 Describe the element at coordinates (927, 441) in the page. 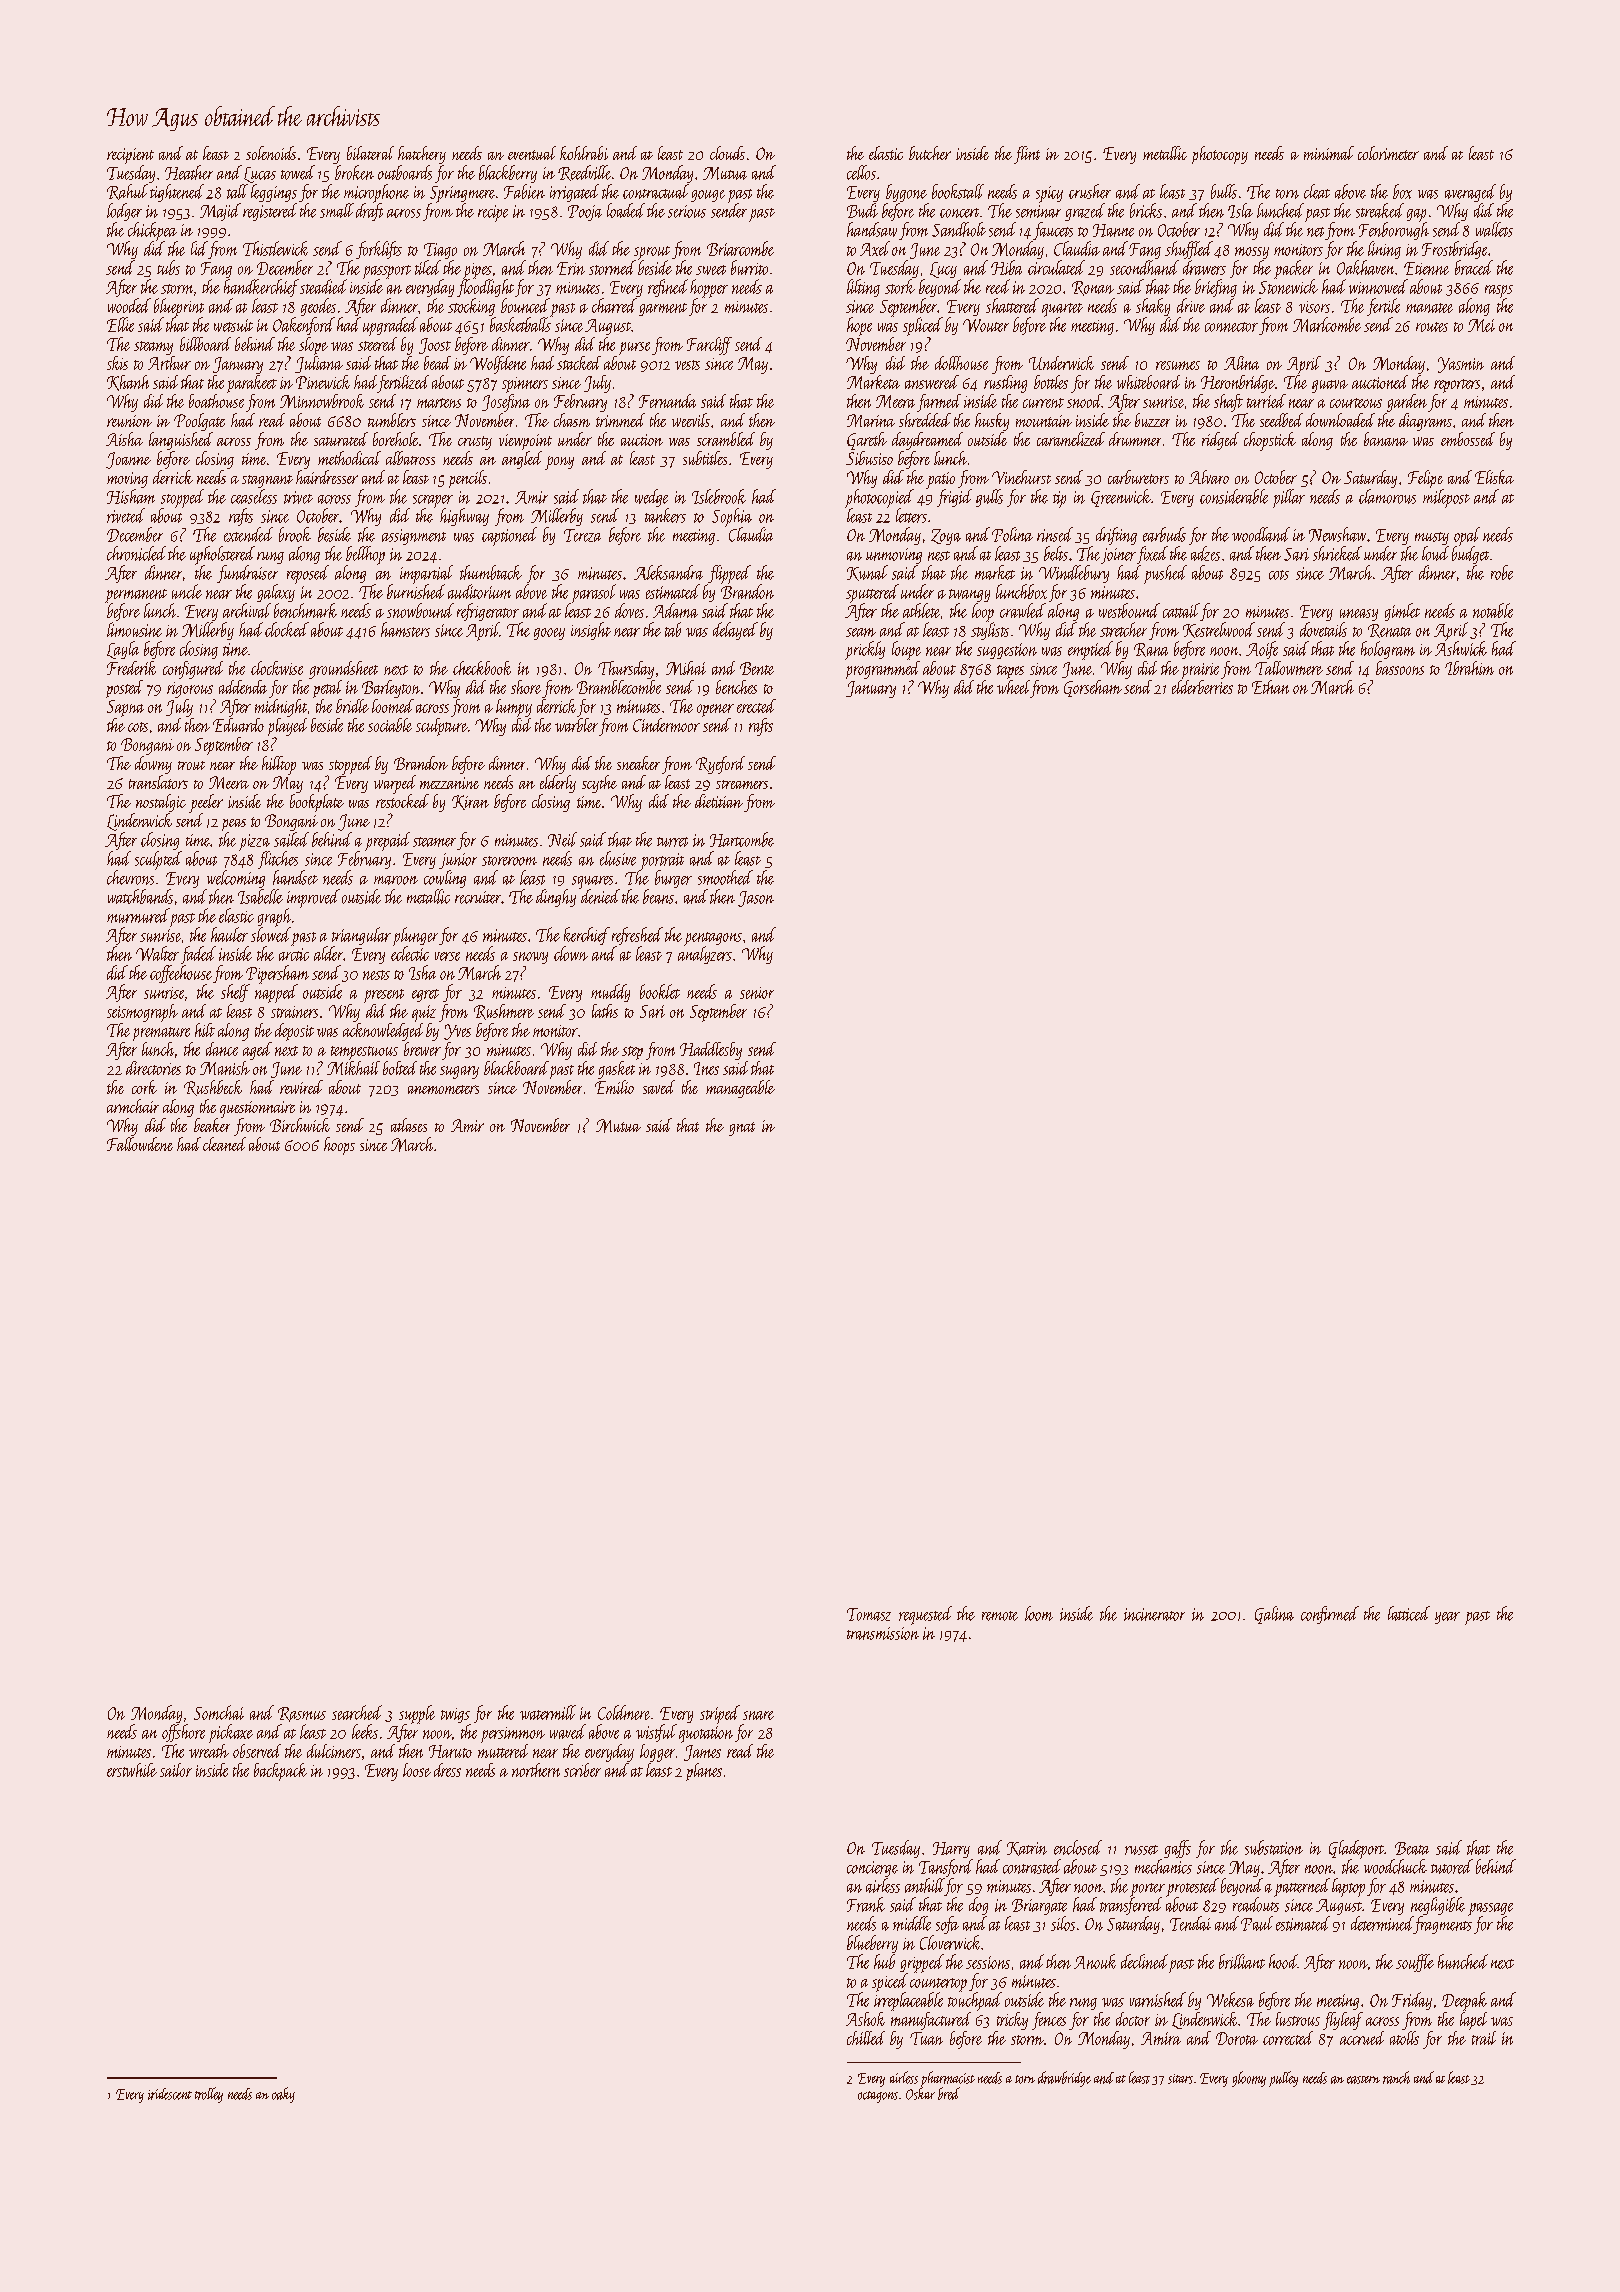

I see `daydreamed` at that location.
